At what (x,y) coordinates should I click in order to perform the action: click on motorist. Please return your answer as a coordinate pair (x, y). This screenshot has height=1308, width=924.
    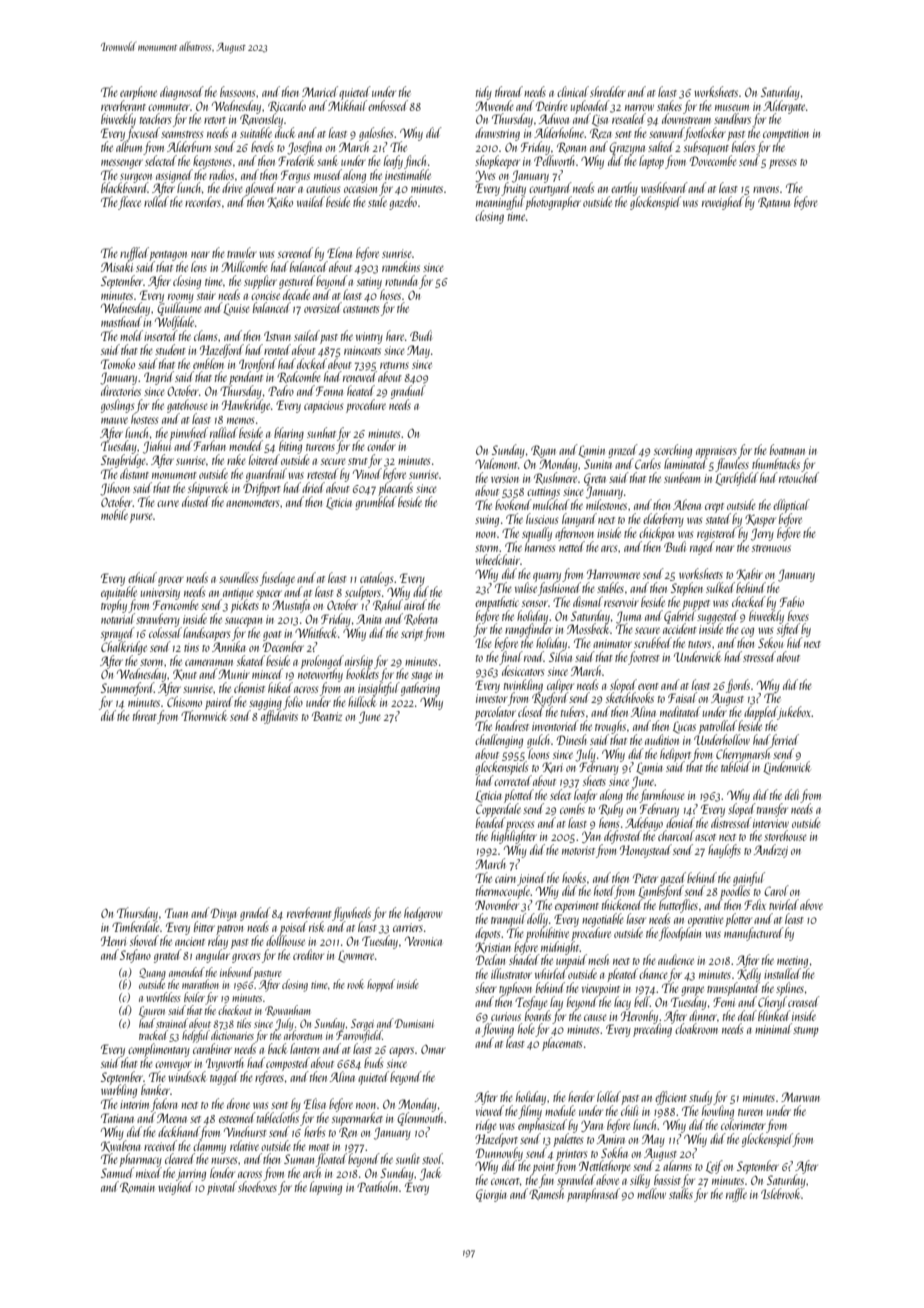
    Looking at the image, I should click on (578, 850).
